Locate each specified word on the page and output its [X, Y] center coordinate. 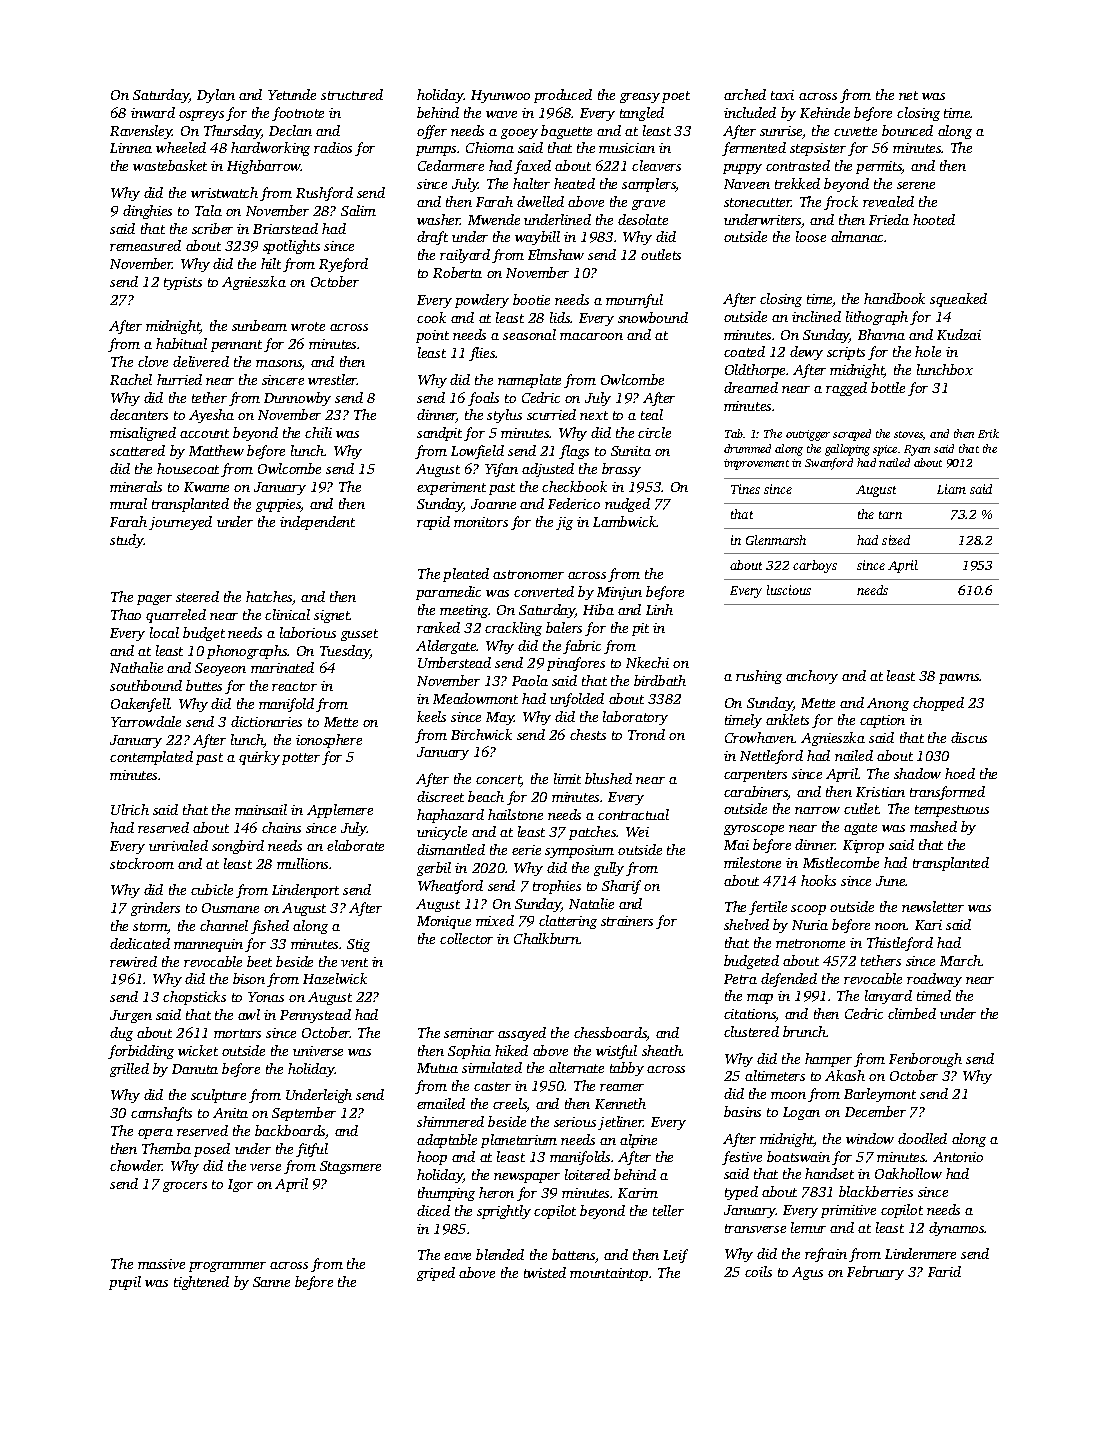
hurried [179, 379]
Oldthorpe [755, 371]
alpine [638, 1141]
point [432, 336]
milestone [752, 862]
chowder [136, 1165]
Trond [646, 734]
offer [432, 132]
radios [333, 147]
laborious [308, 632]
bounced [907, 130]
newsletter [933, 906]
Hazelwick [335, 978]
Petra [740, 979]
